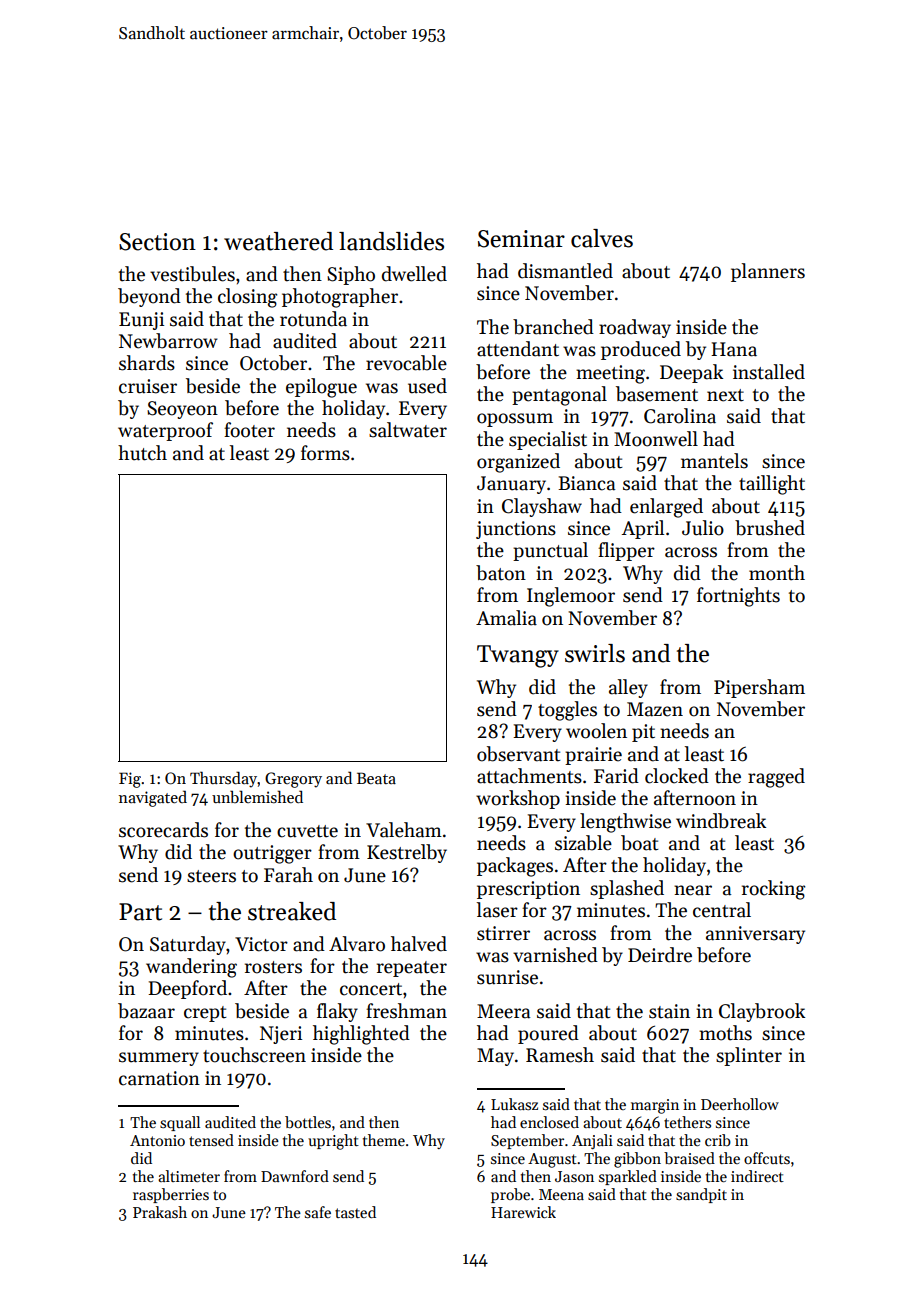  What do you see at coordinates (635, 328) in the page?
I see `roadway` at bounding box center [635, 328].
